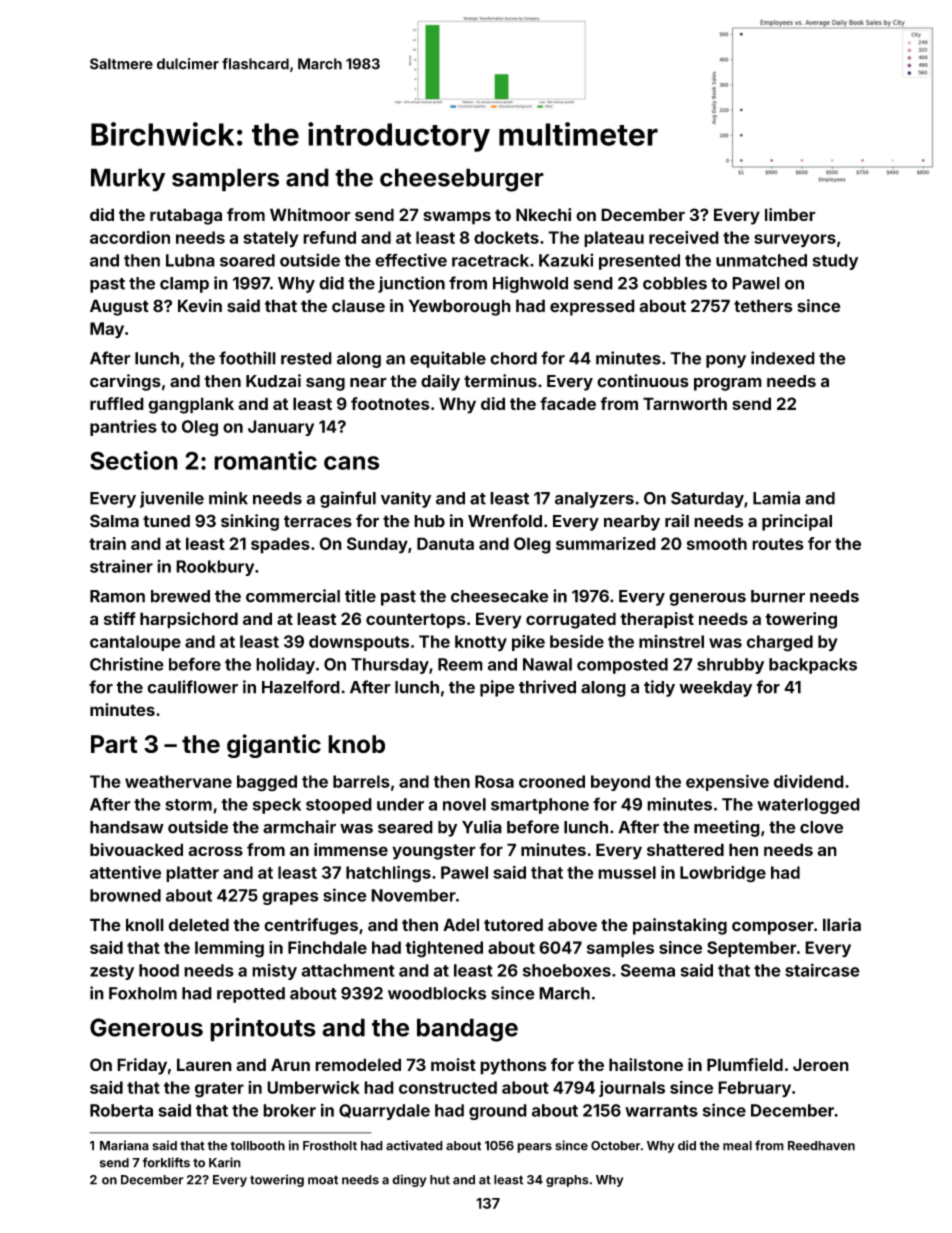  What do you see at coordinates (684, 237) in the screenshot?
I see `received` at bounding box center [684, 237].
